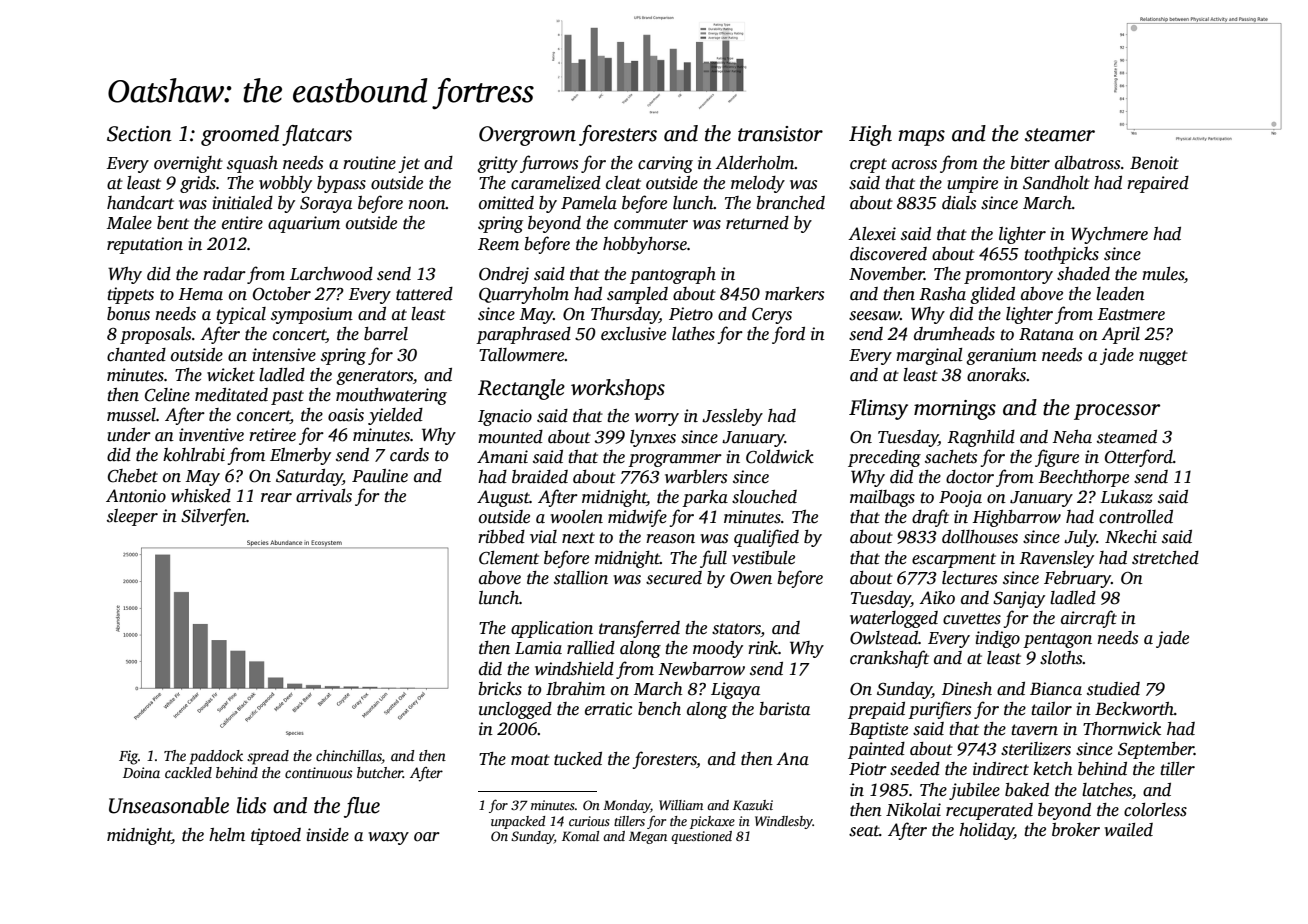 The height and width of the screenshot is (924, 1308). What do you see at coordinates (980, 537) in the screenshot?
I see `dollhouses` at bounding box center [980, 537].
